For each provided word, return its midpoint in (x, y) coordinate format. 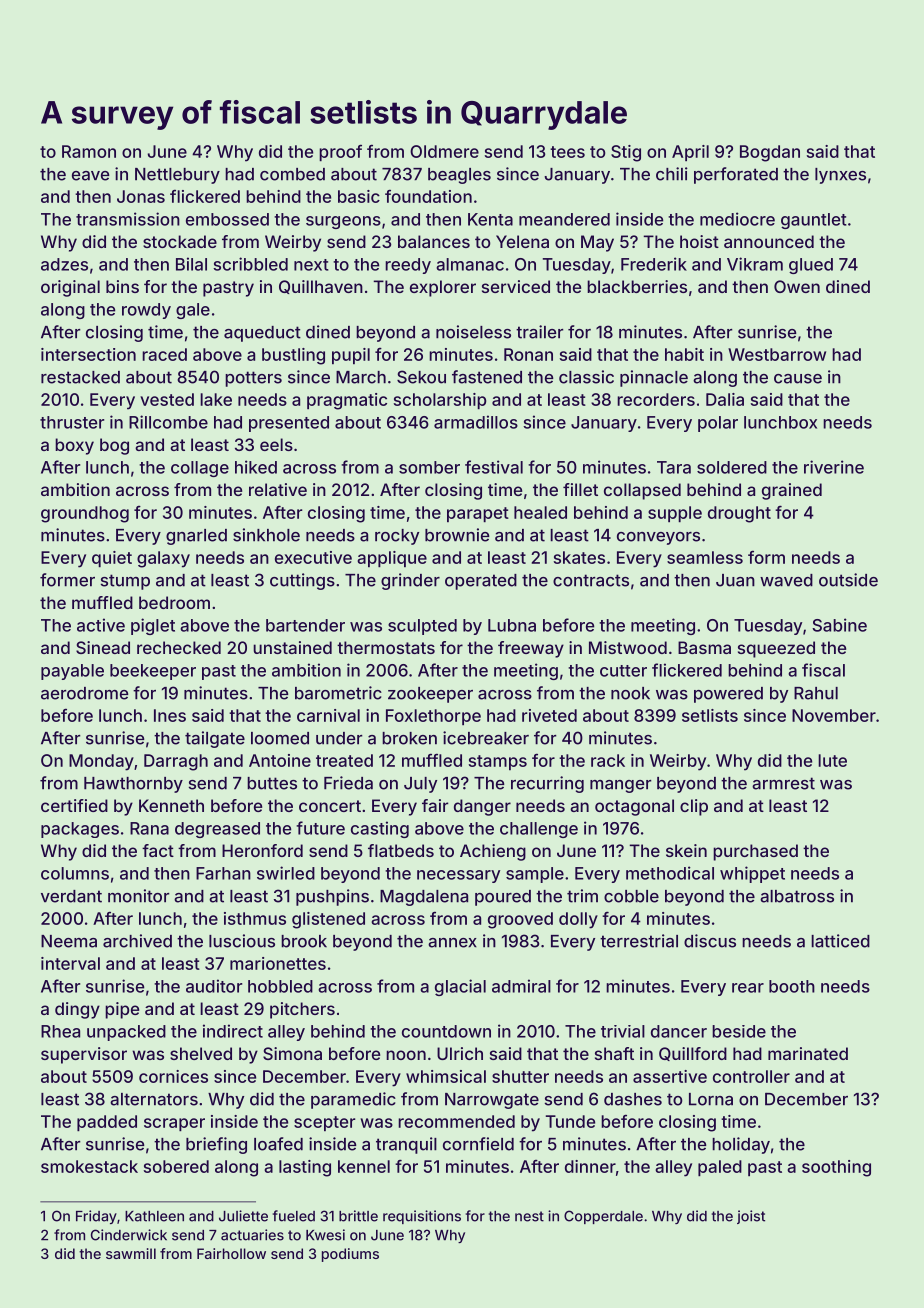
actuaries (252, 1235)
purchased (755, 852)
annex (452, 943)
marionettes (278, 963)
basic (359, 196)
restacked (80, 377)
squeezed (776, 649)
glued (811, 266)
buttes (272, 783)
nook (630, 693)
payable (72, 672)
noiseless (473, 332)
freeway (531, 649)
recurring (547, 784)
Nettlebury (177, 176)
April (690, 153)
